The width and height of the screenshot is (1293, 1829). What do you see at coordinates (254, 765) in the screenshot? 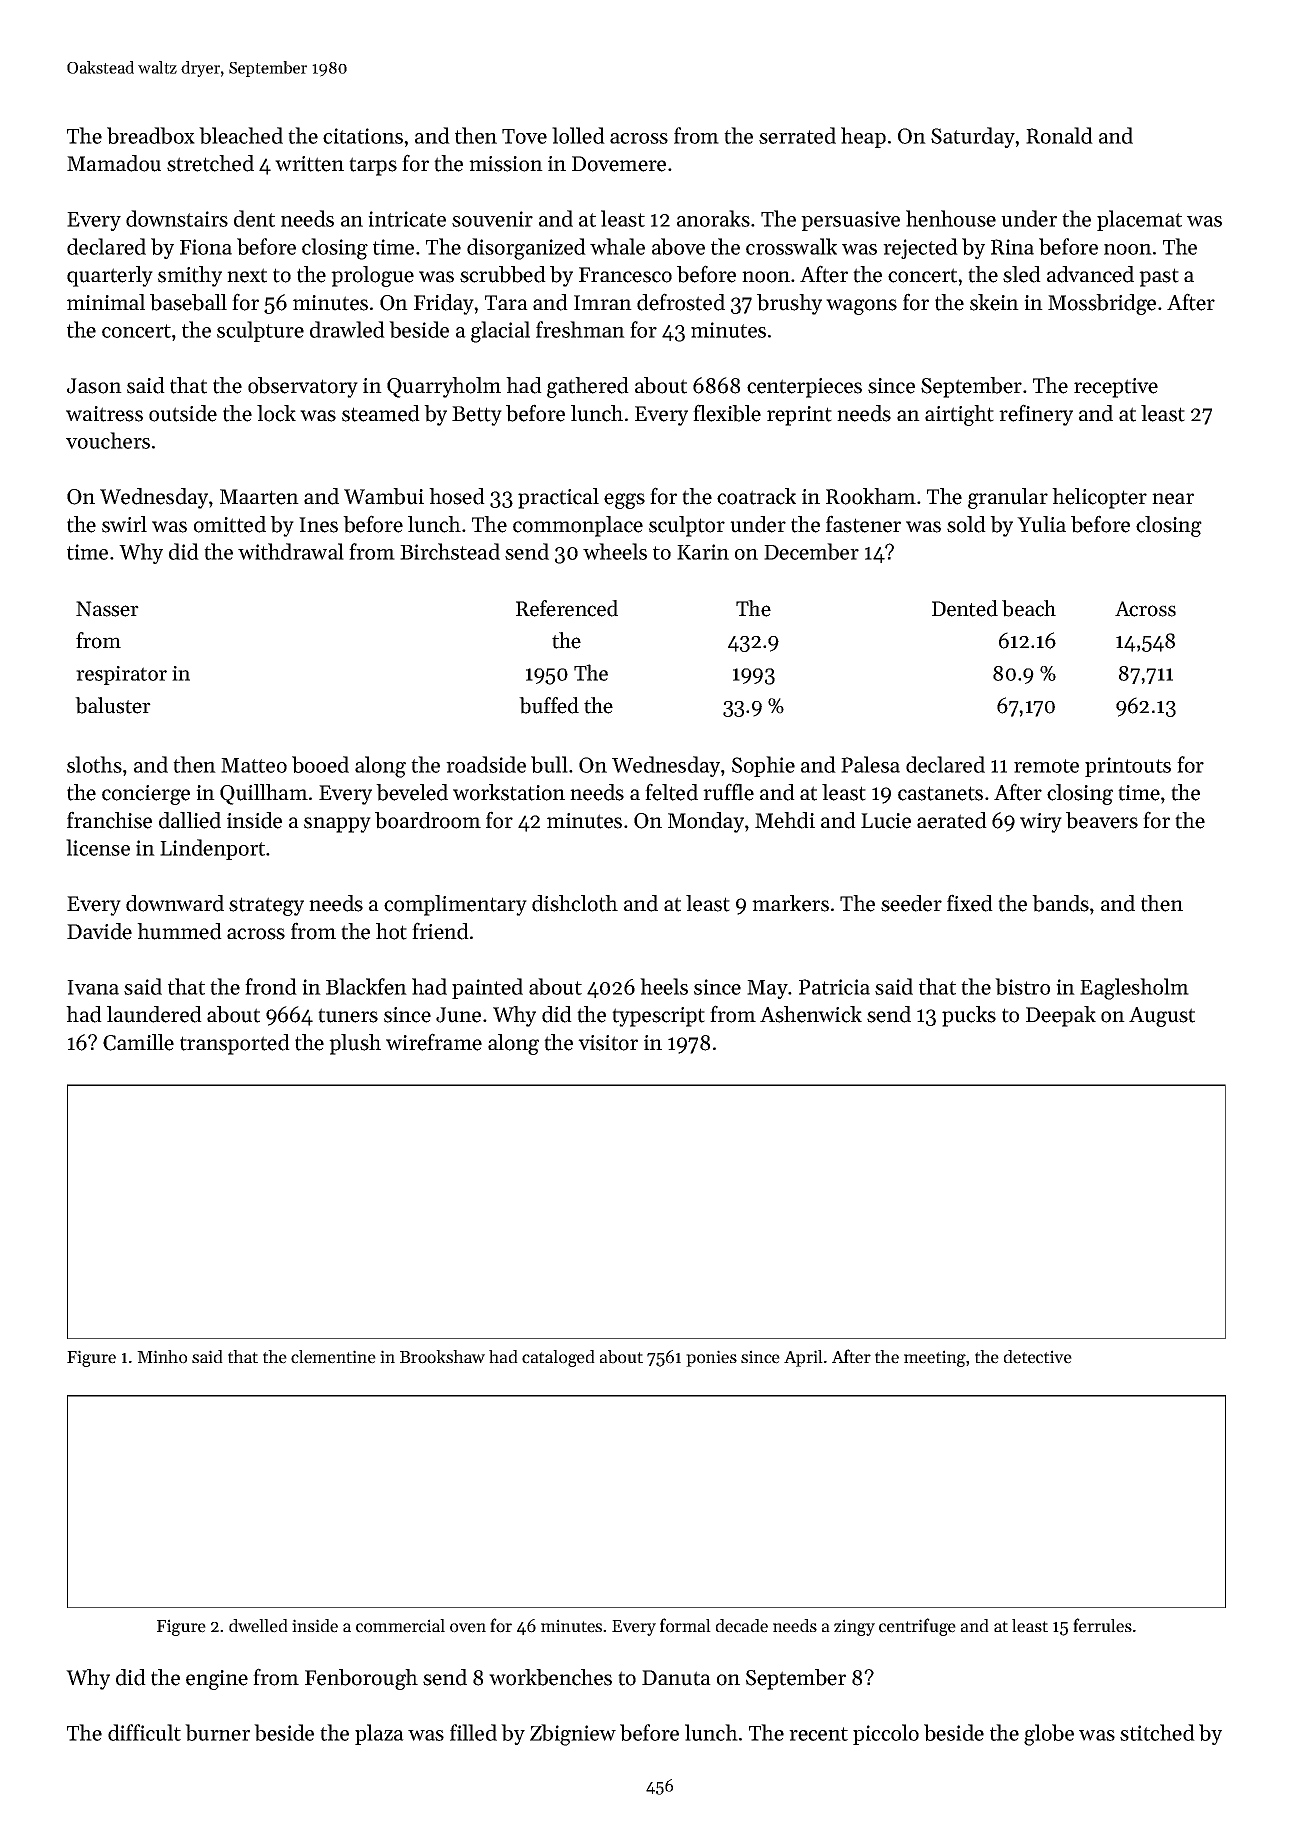
I see `Matteo` at bounding box center [254, 765].
